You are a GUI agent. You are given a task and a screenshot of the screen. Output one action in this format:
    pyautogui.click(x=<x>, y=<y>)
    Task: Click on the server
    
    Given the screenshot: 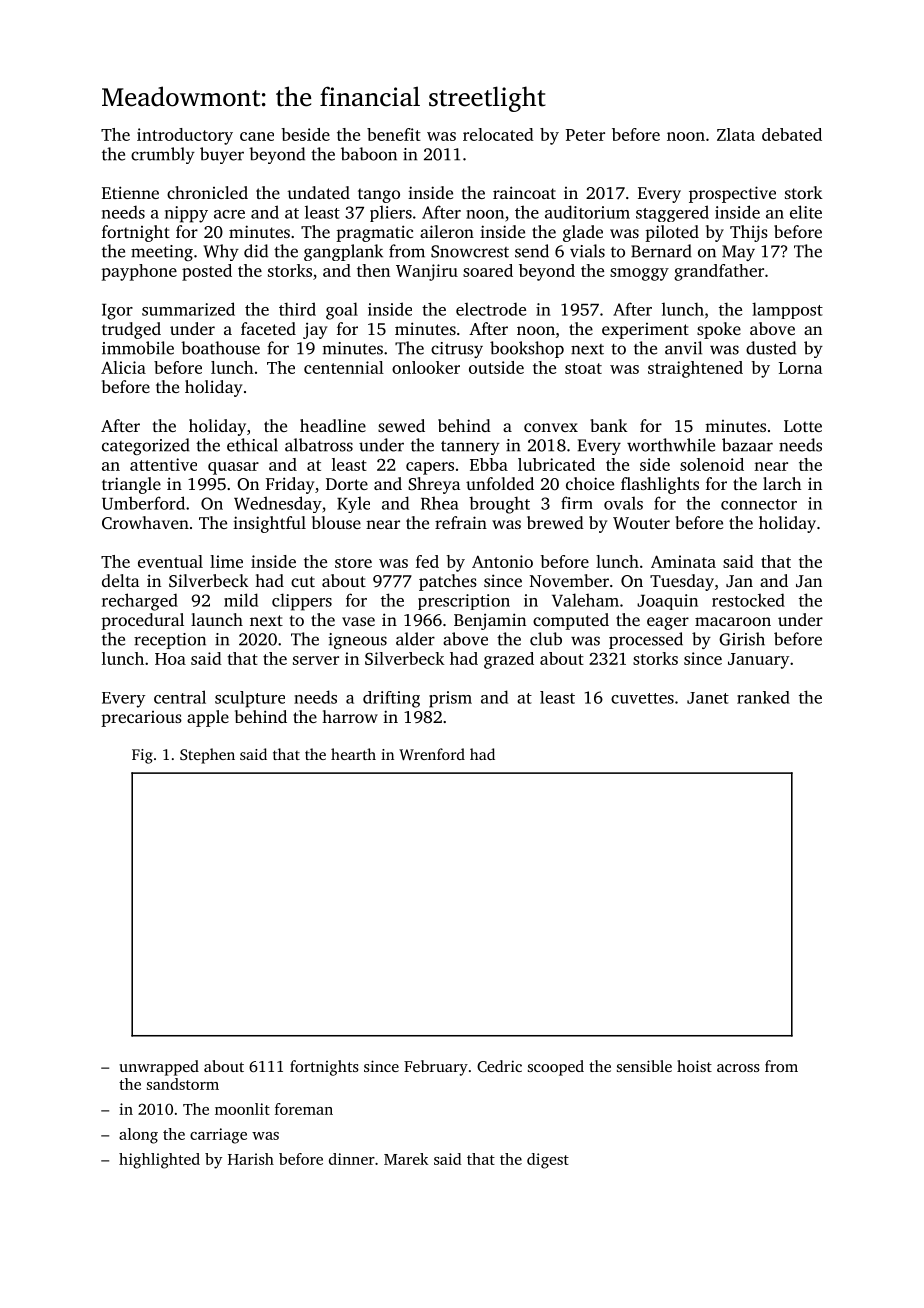 What is the action you would take?
    pyautogui.click(x=316, y=660)
